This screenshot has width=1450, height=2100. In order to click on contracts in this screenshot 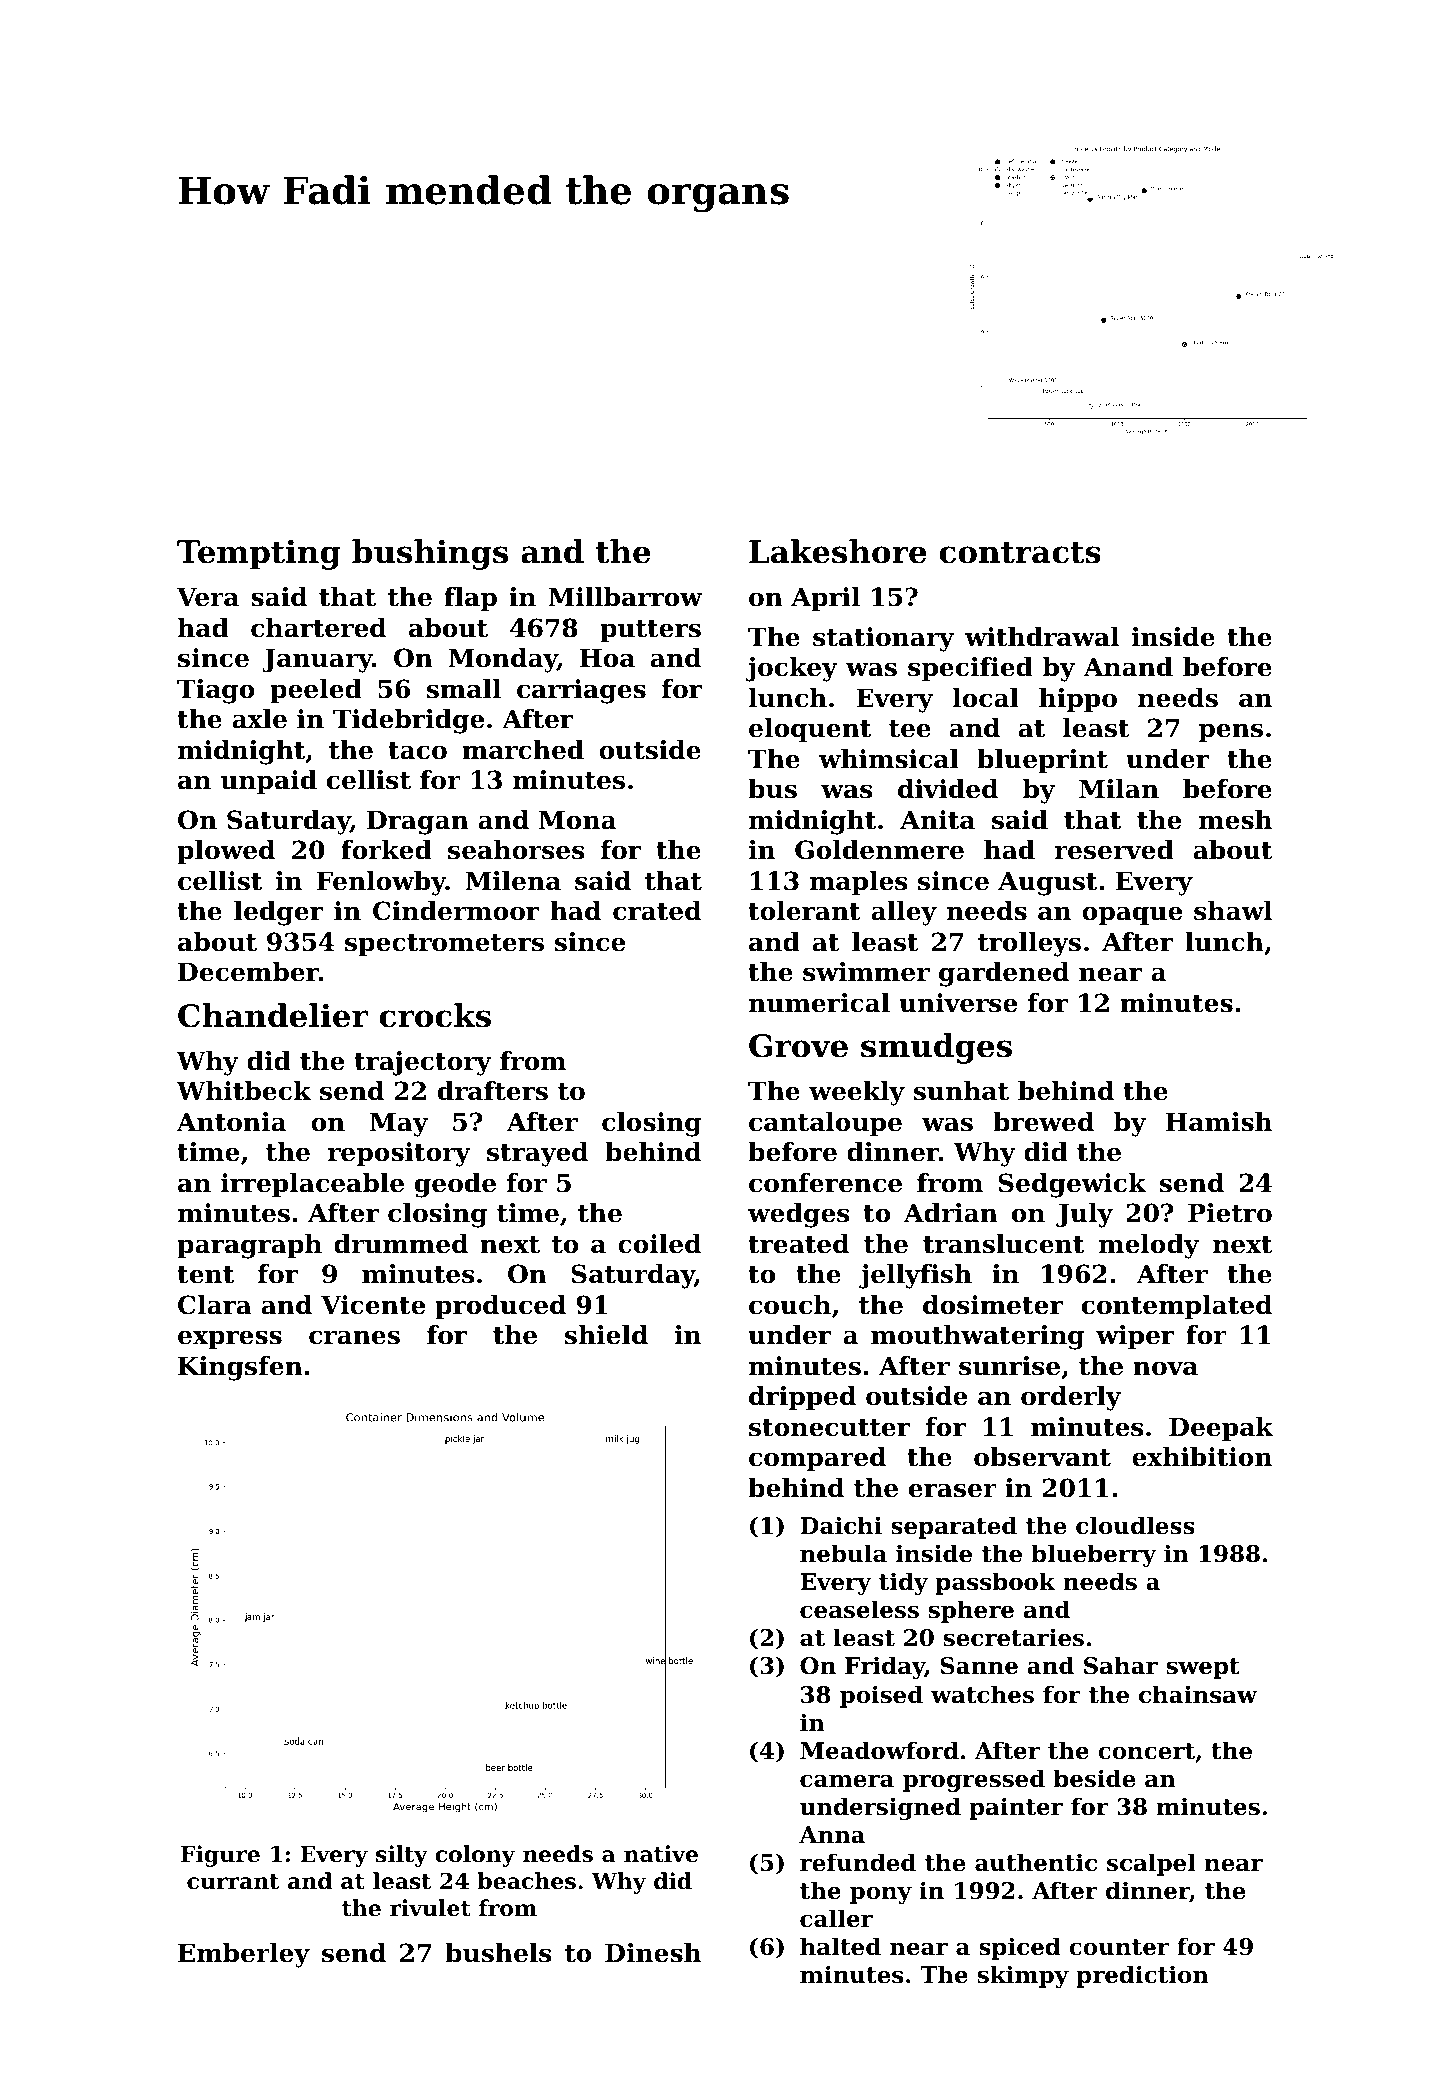, I will do `click(1020, 553)`.
